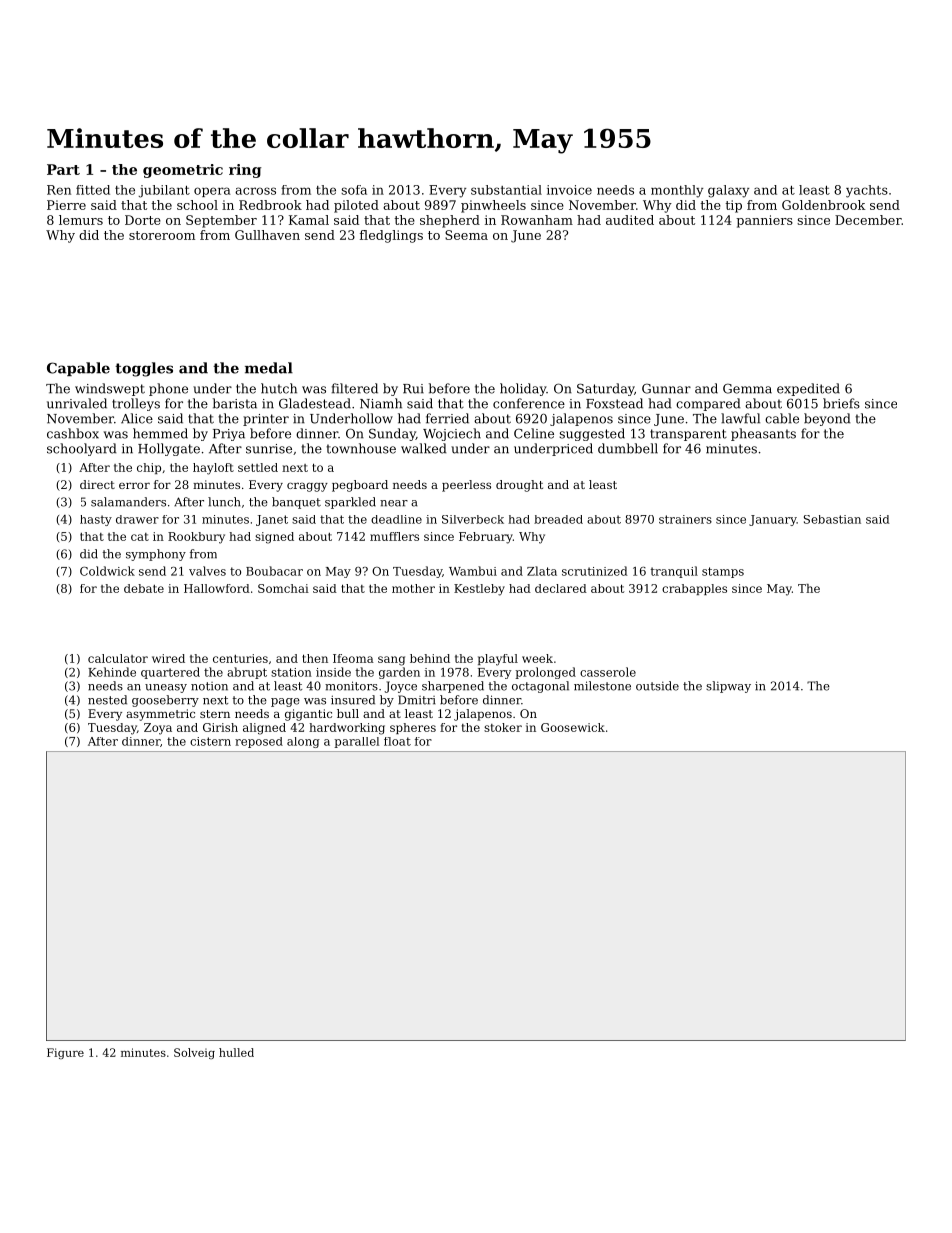 This screenshot has height=1233, width=952. I want to click on invoice, so click(569, 190).
